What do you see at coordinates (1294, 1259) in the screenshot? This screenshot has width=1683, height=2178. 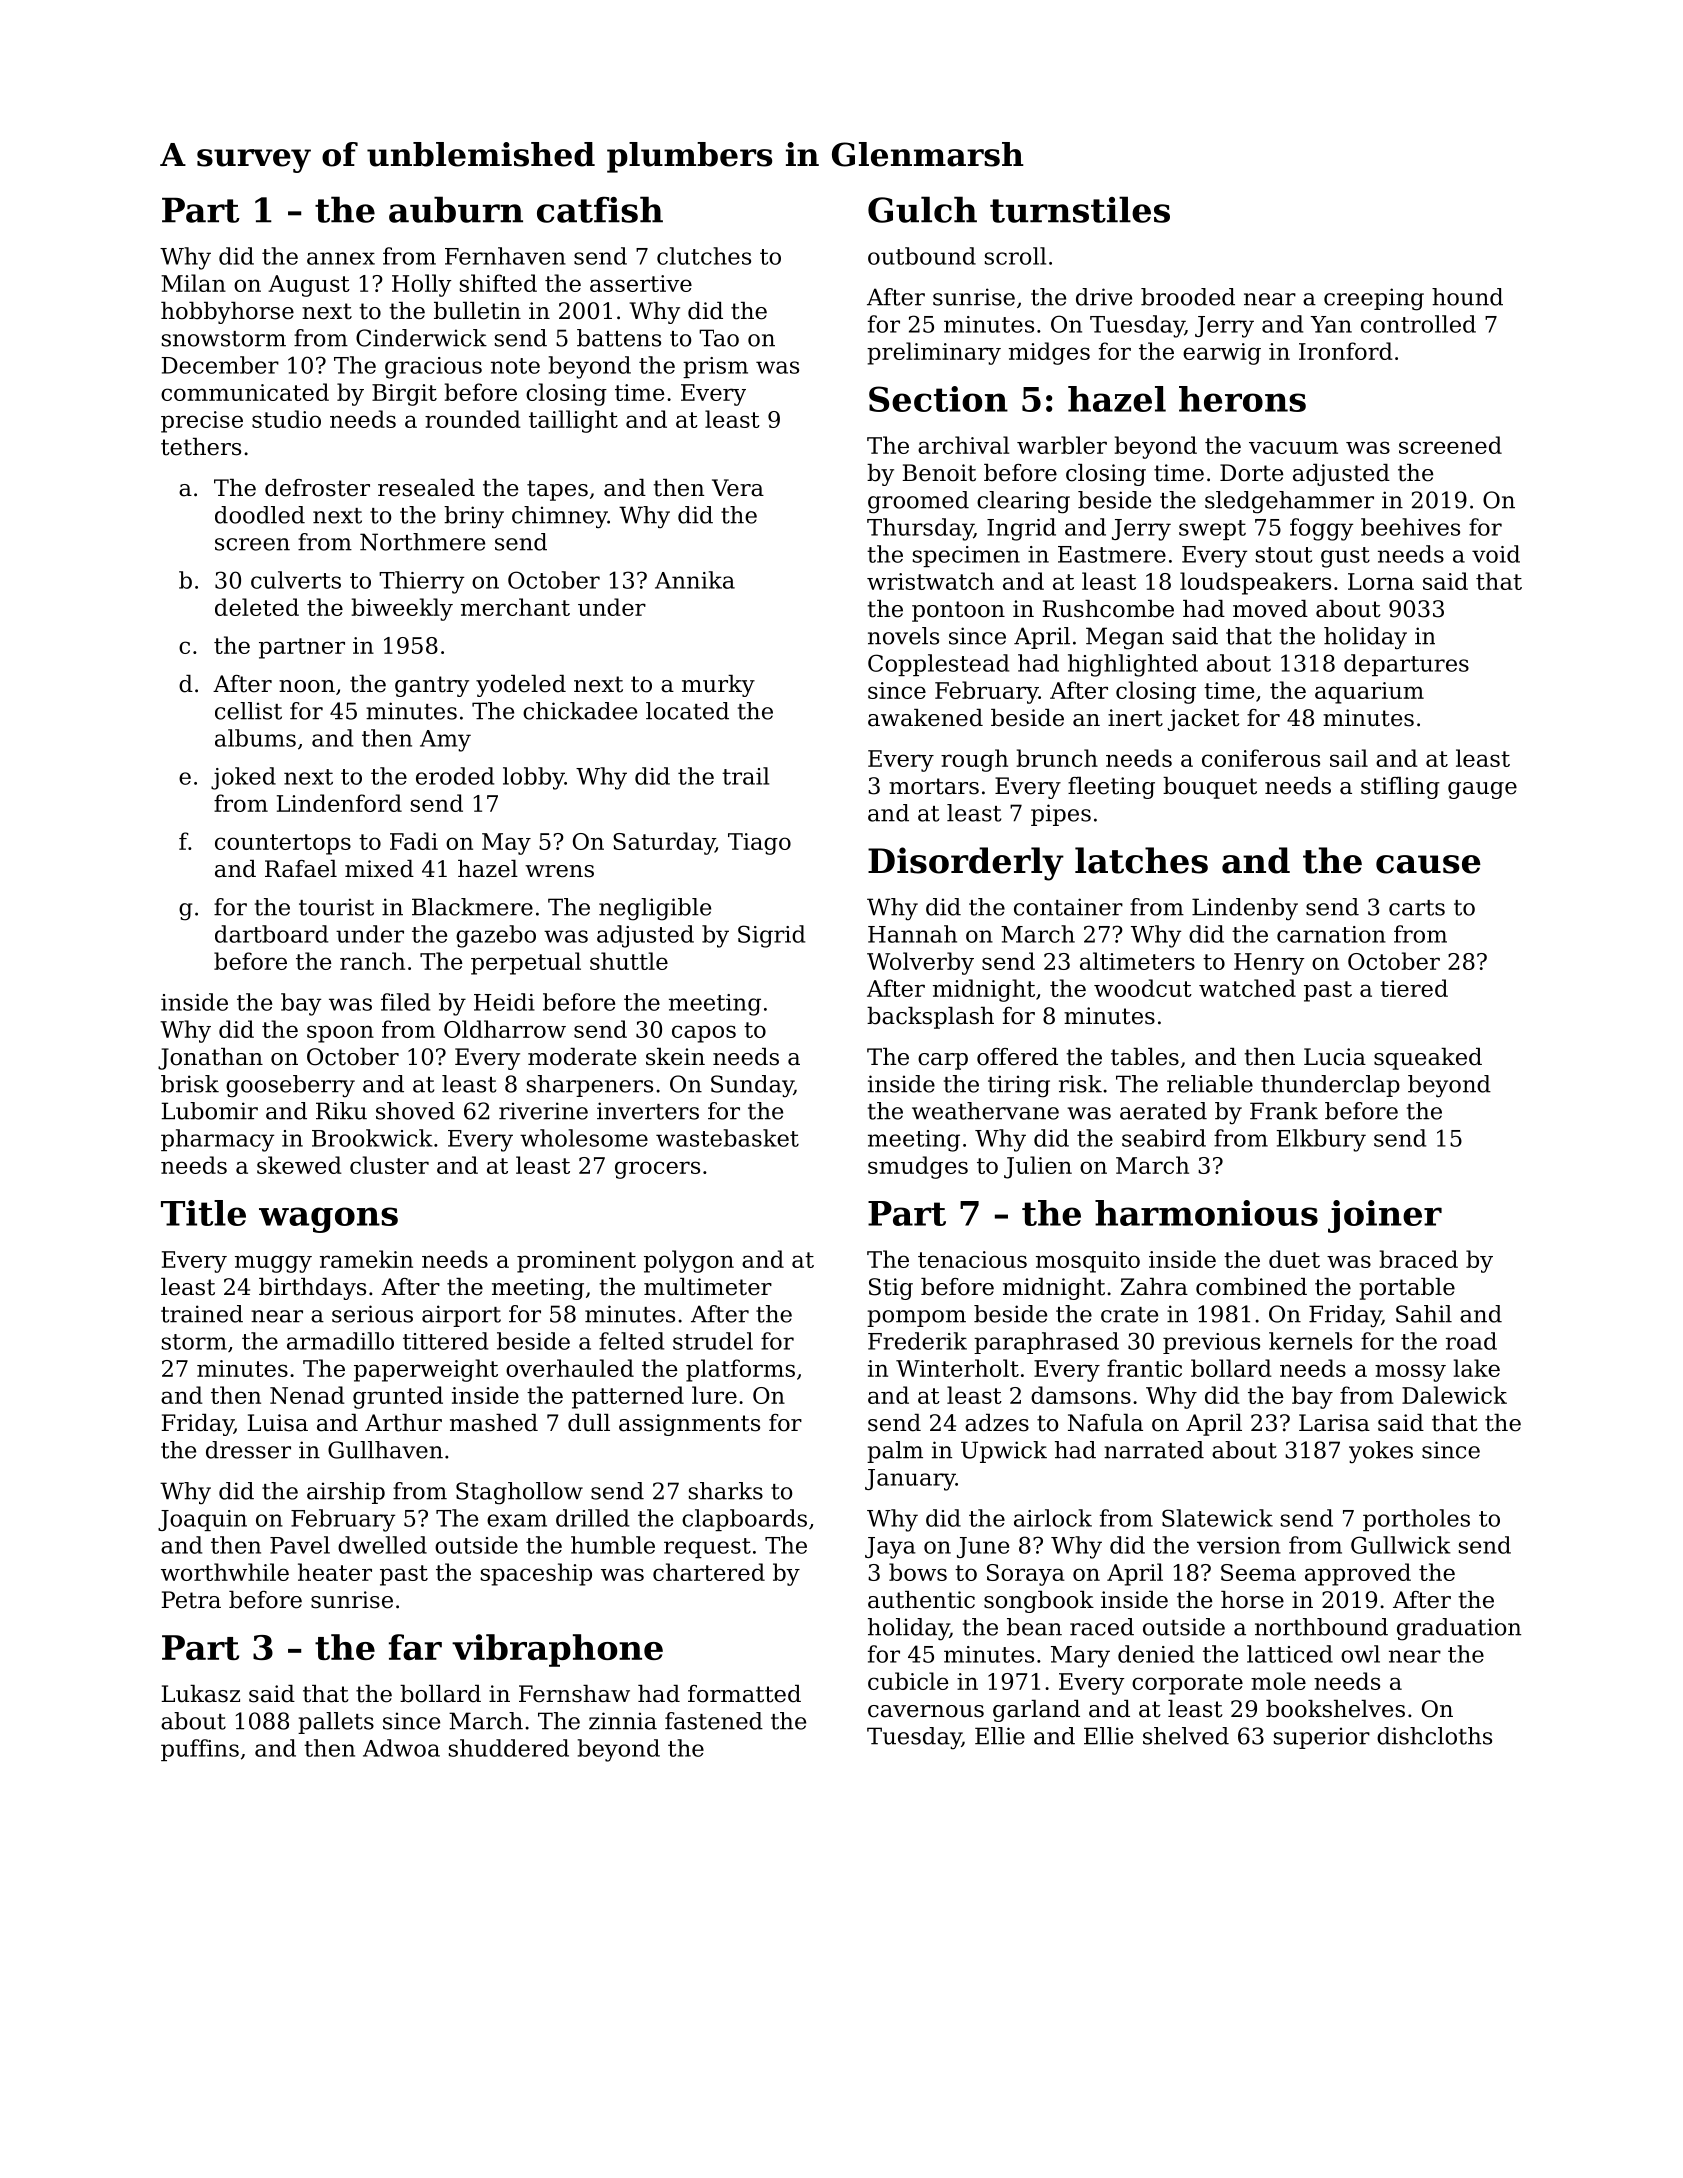 I see `duet` at bounding box center [1294, 1259].
